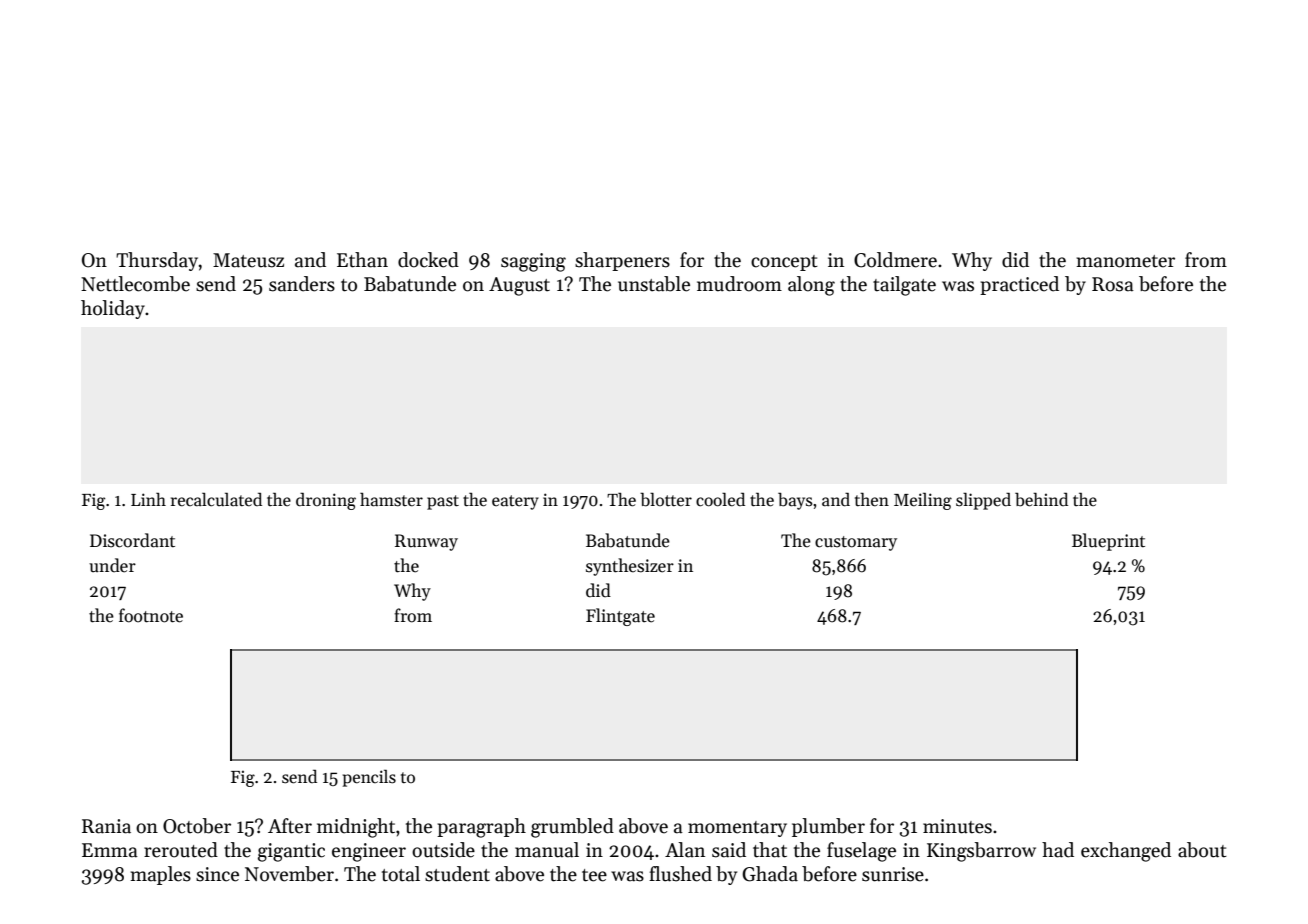 This screenshot has width=1308, height=924. I want to click on unstable, so click(654, 284).
